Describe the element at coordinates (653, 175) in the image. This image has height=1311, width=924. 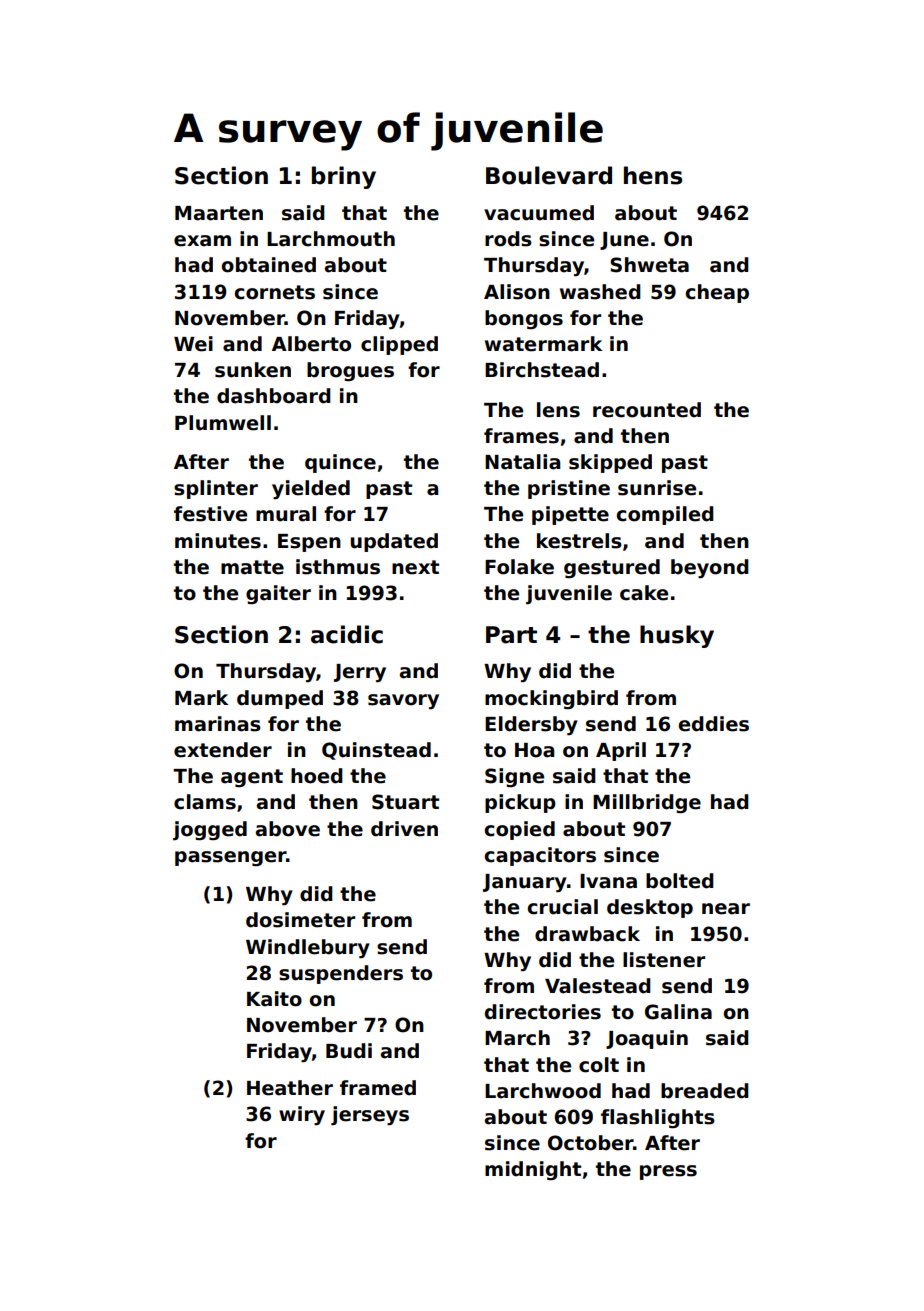
I see `hens` at that location.
